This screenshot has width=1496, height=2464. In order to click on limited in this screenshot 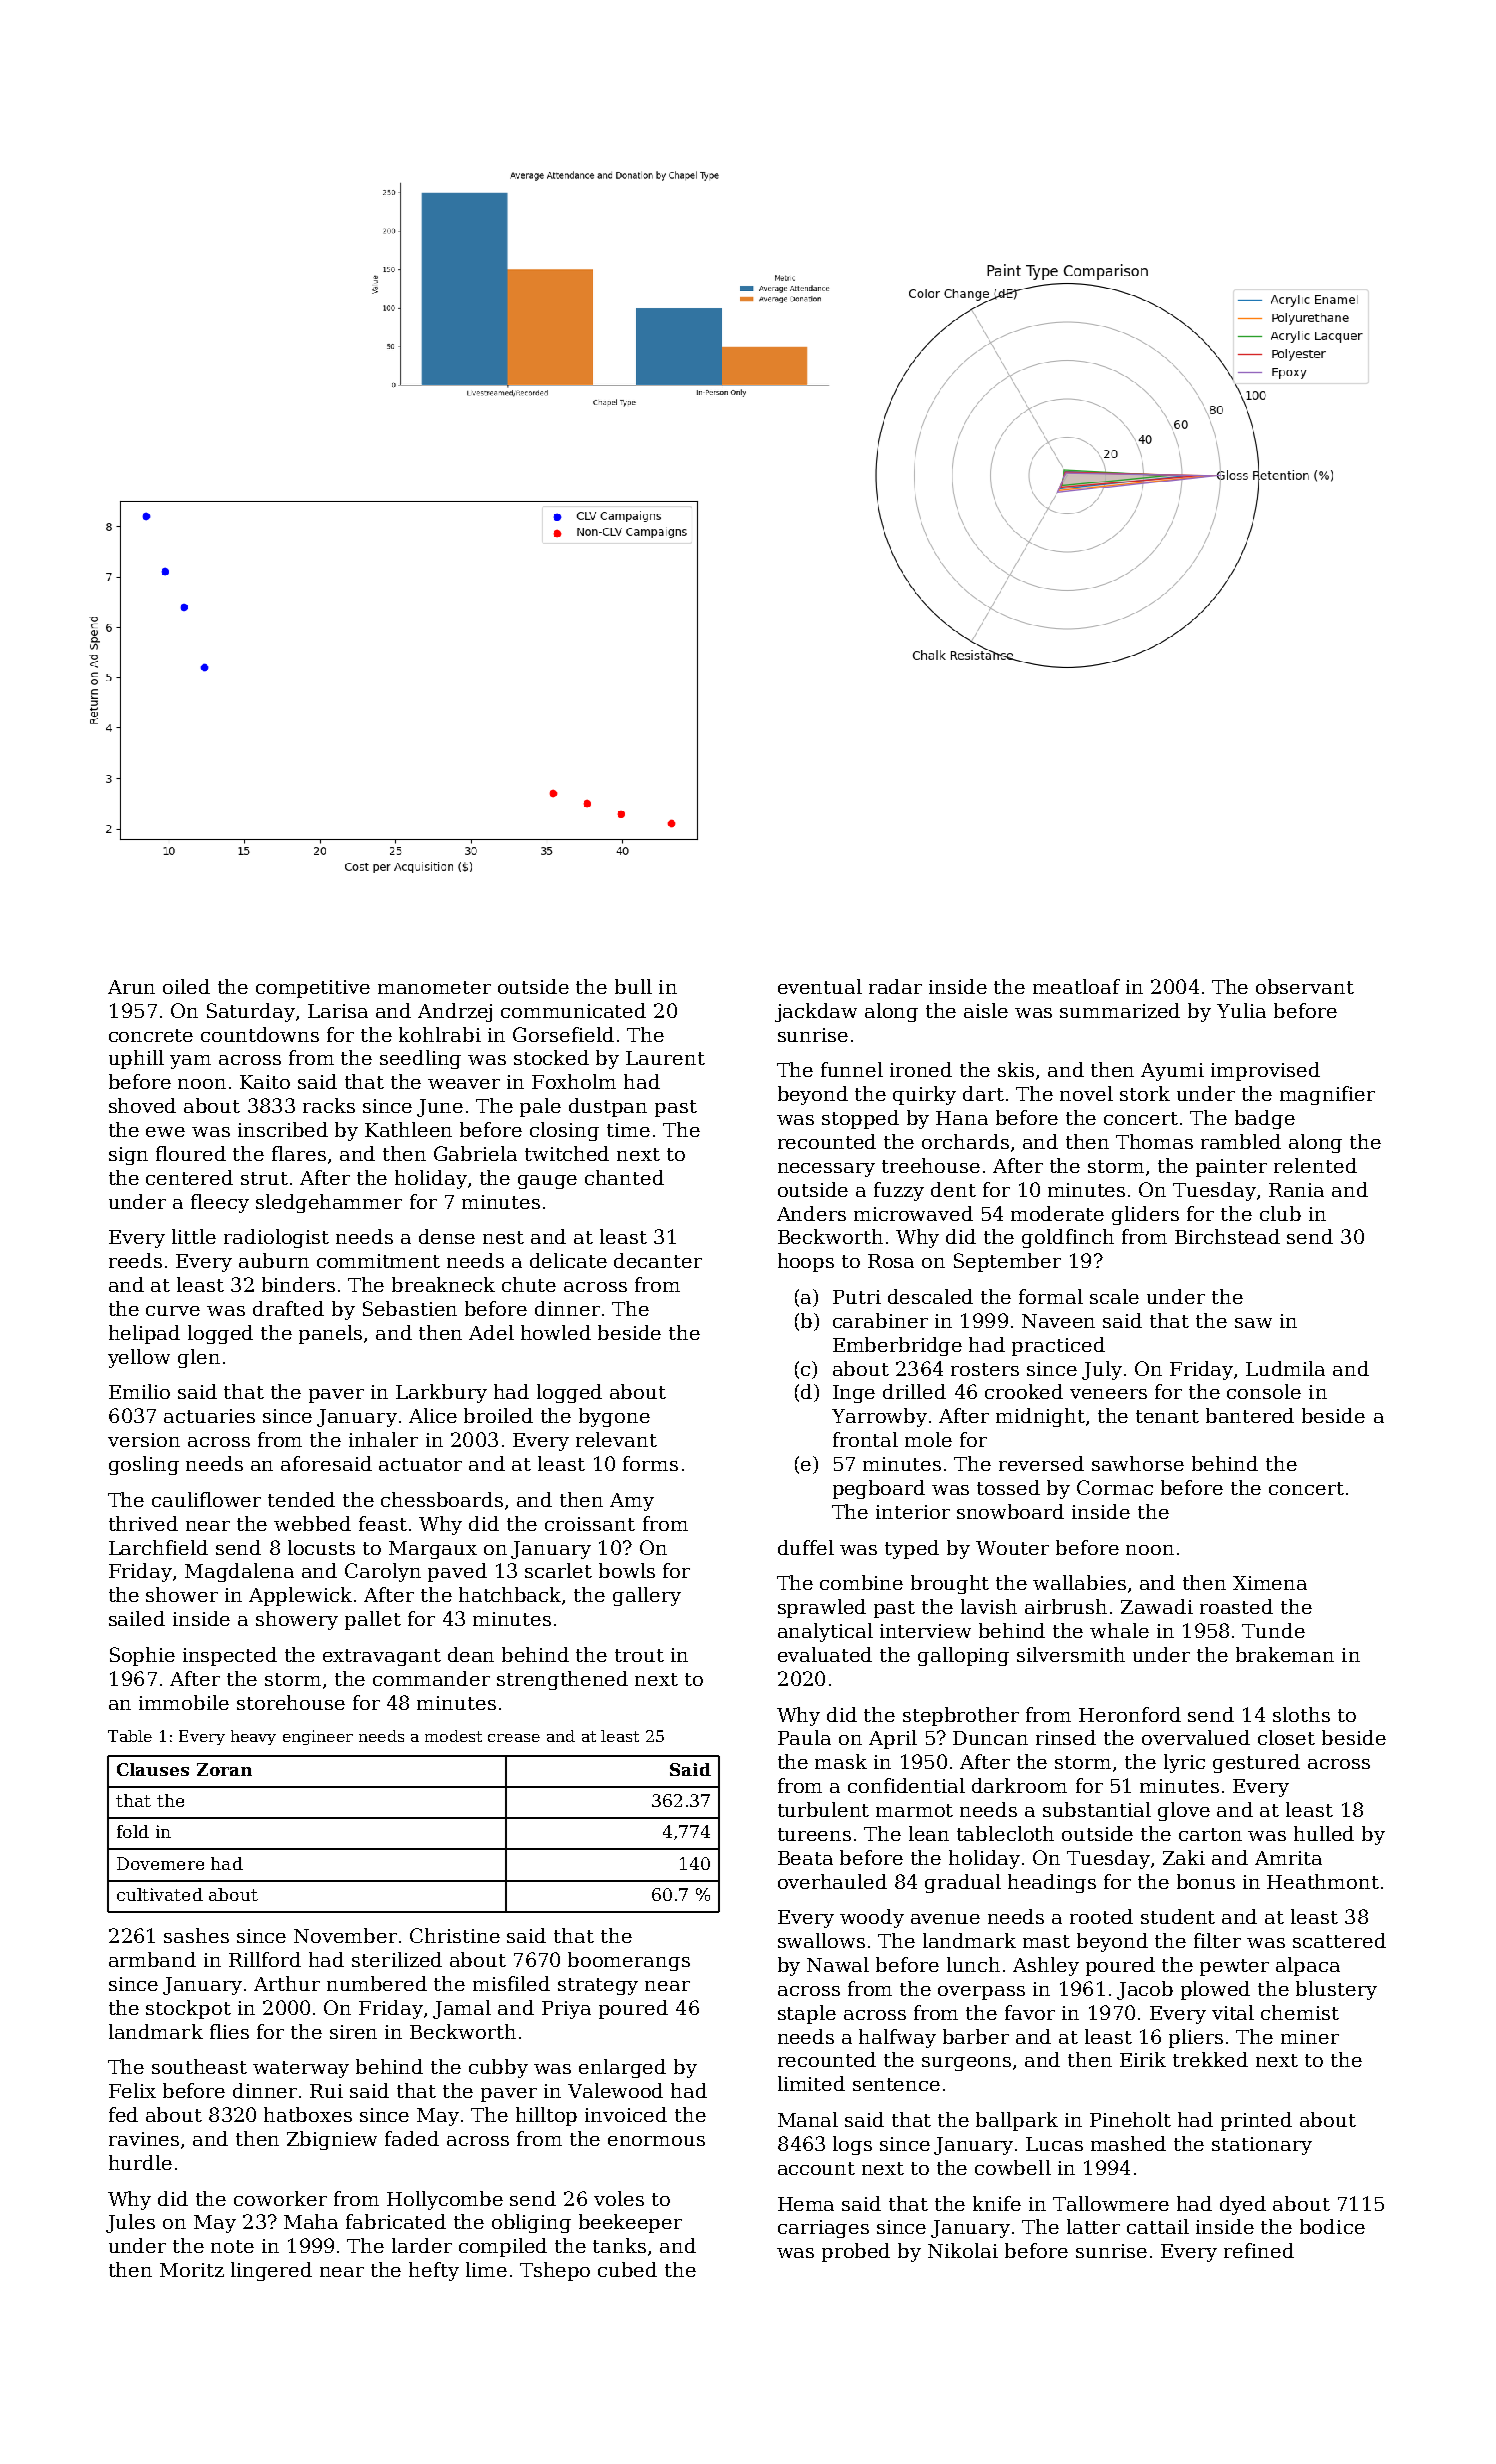, I will do `click(811, 2083)`.
